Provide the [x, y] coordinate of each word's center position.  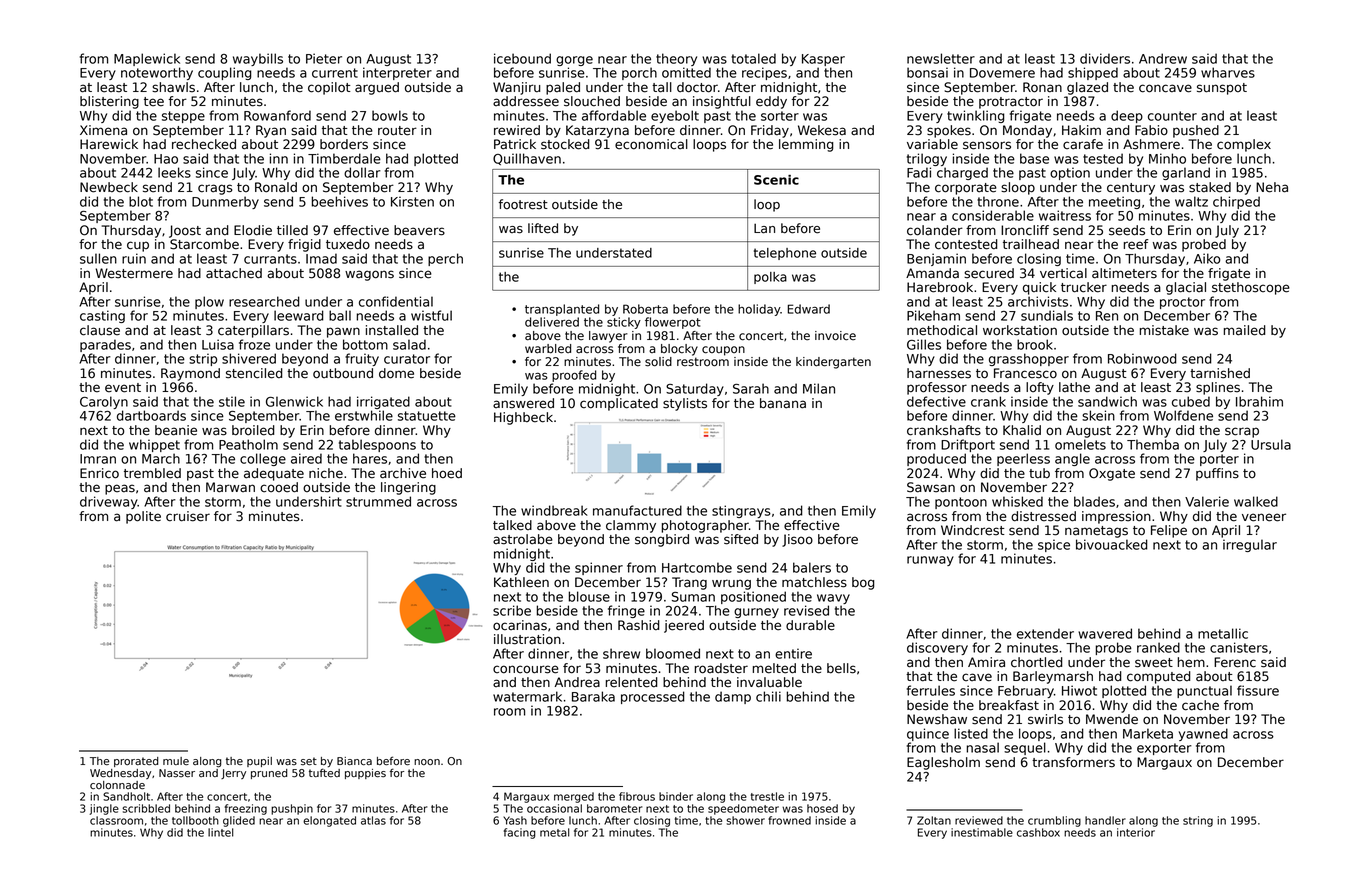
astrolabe [523, 539]
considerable [993, 215]
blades [1094, 501]
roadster [721, 668]
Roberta [645, 309]
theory [676, 59]
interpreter [397, 73]
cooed [279, 487]
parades [105, 345]
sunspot [1222, 89]
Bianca [354, 761]
